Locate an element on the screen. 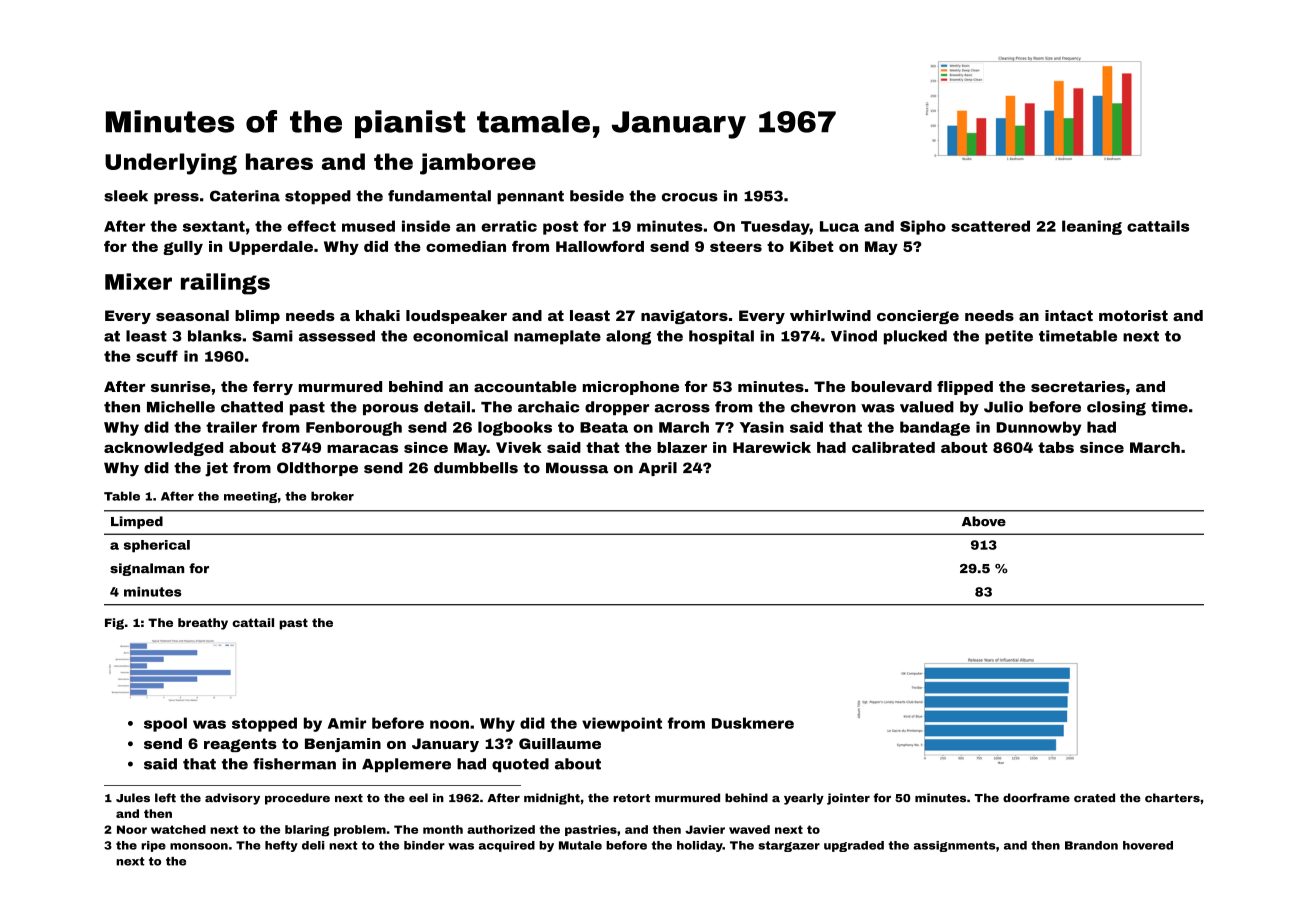 Image resolution: width=1308 pixels, height=924 pixels. intact is located at coordinates (1069, 315).
